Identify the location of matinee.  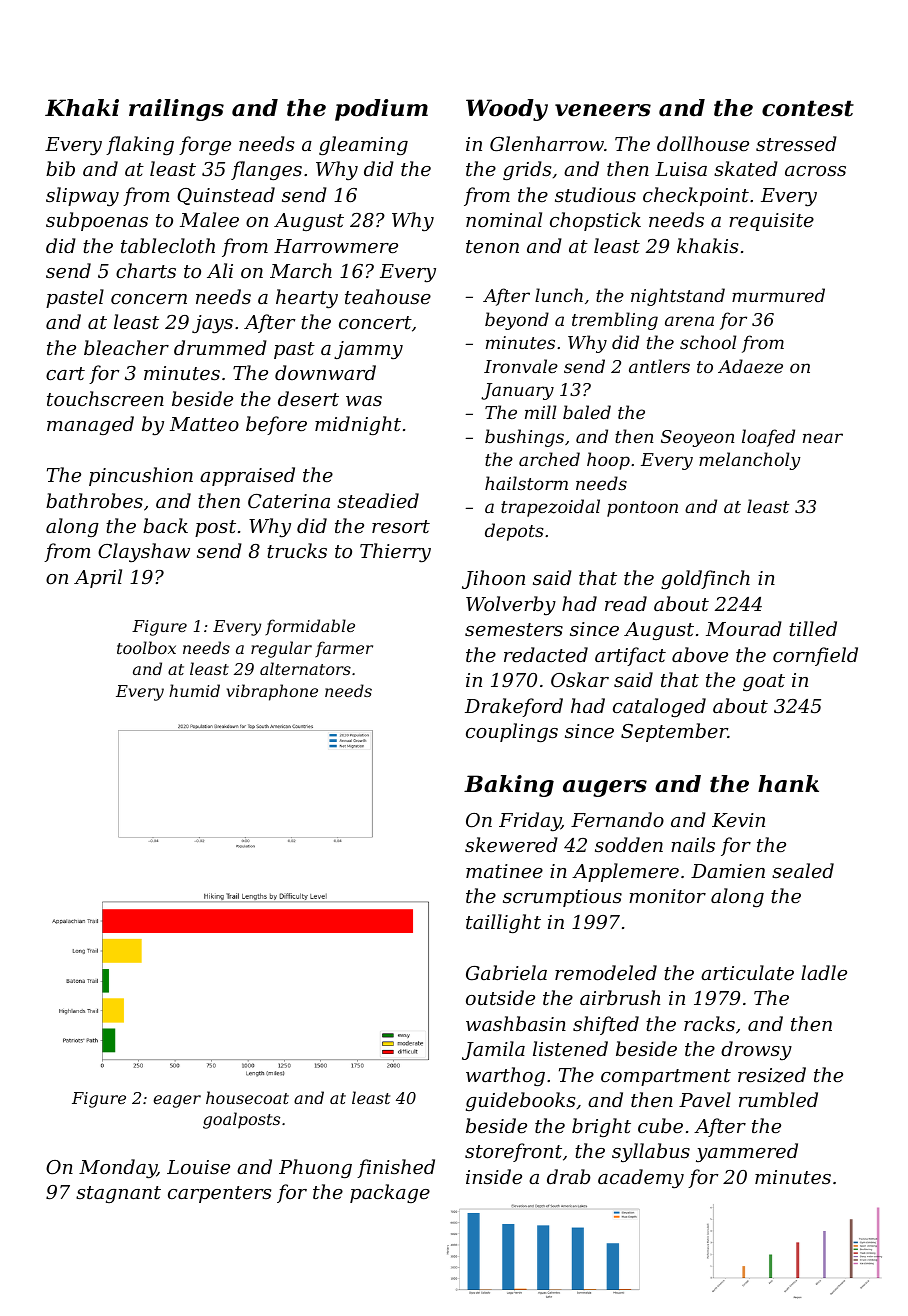
(504, 871).
